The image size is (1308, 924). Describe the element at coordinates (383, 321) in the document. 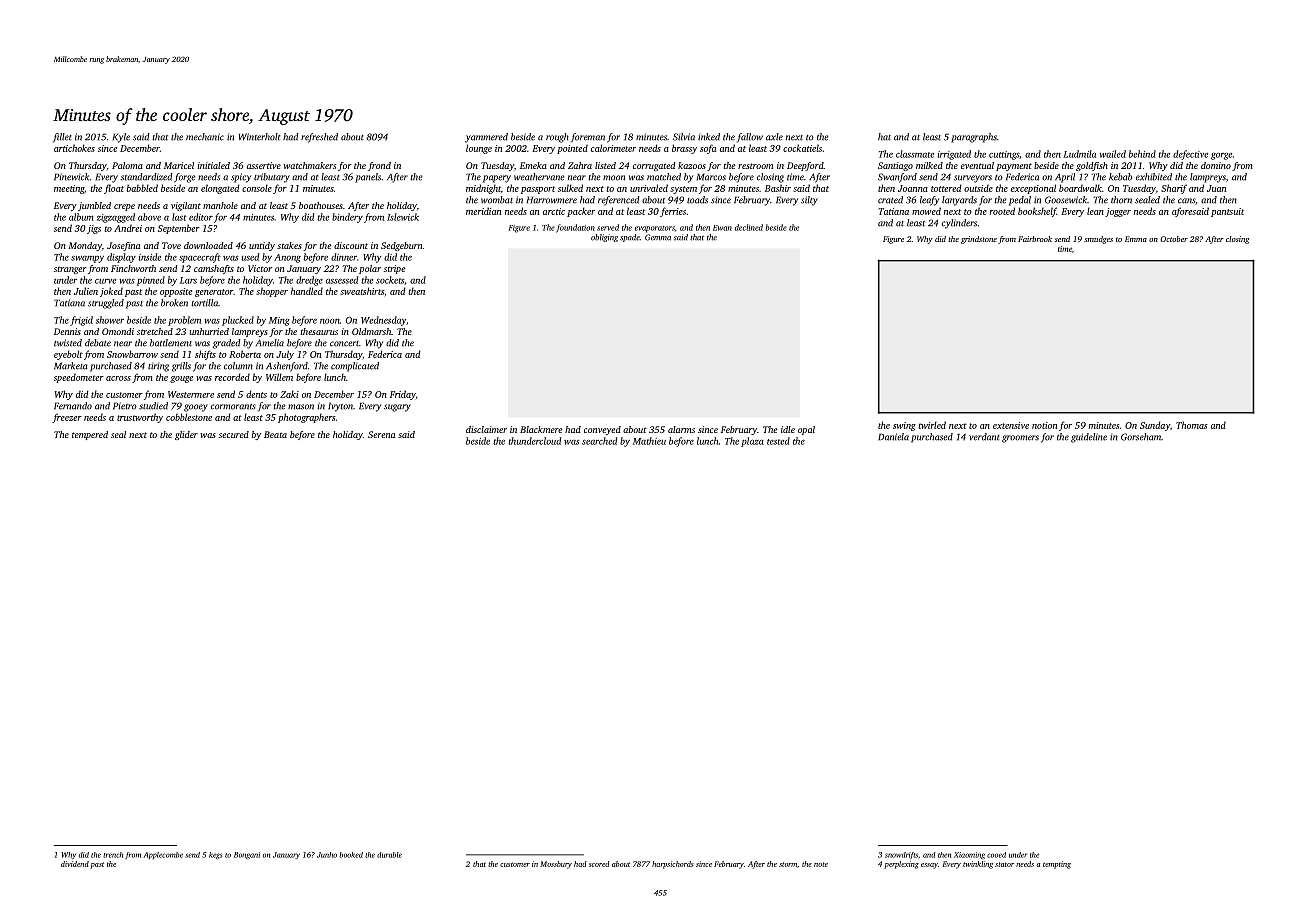

I see `Wednesday` at that location.
